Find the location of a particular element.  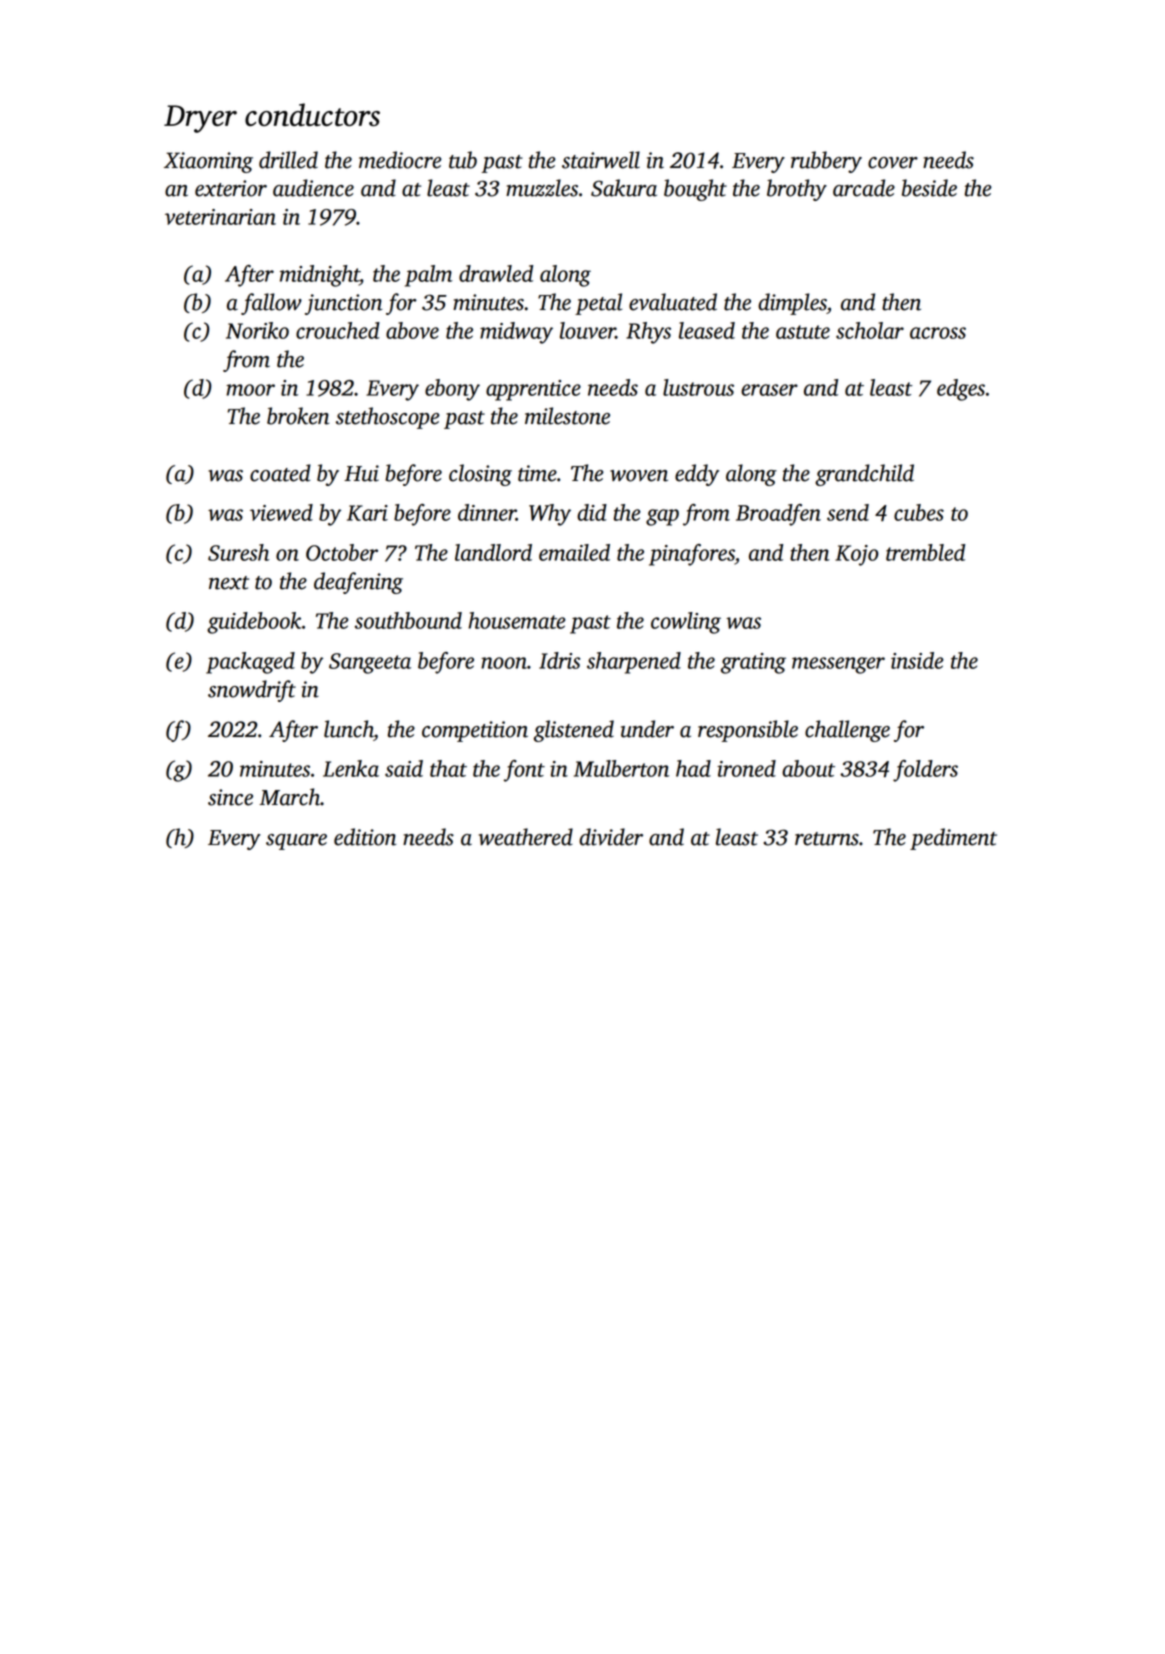

cover is located at coordinates (893, 163).
